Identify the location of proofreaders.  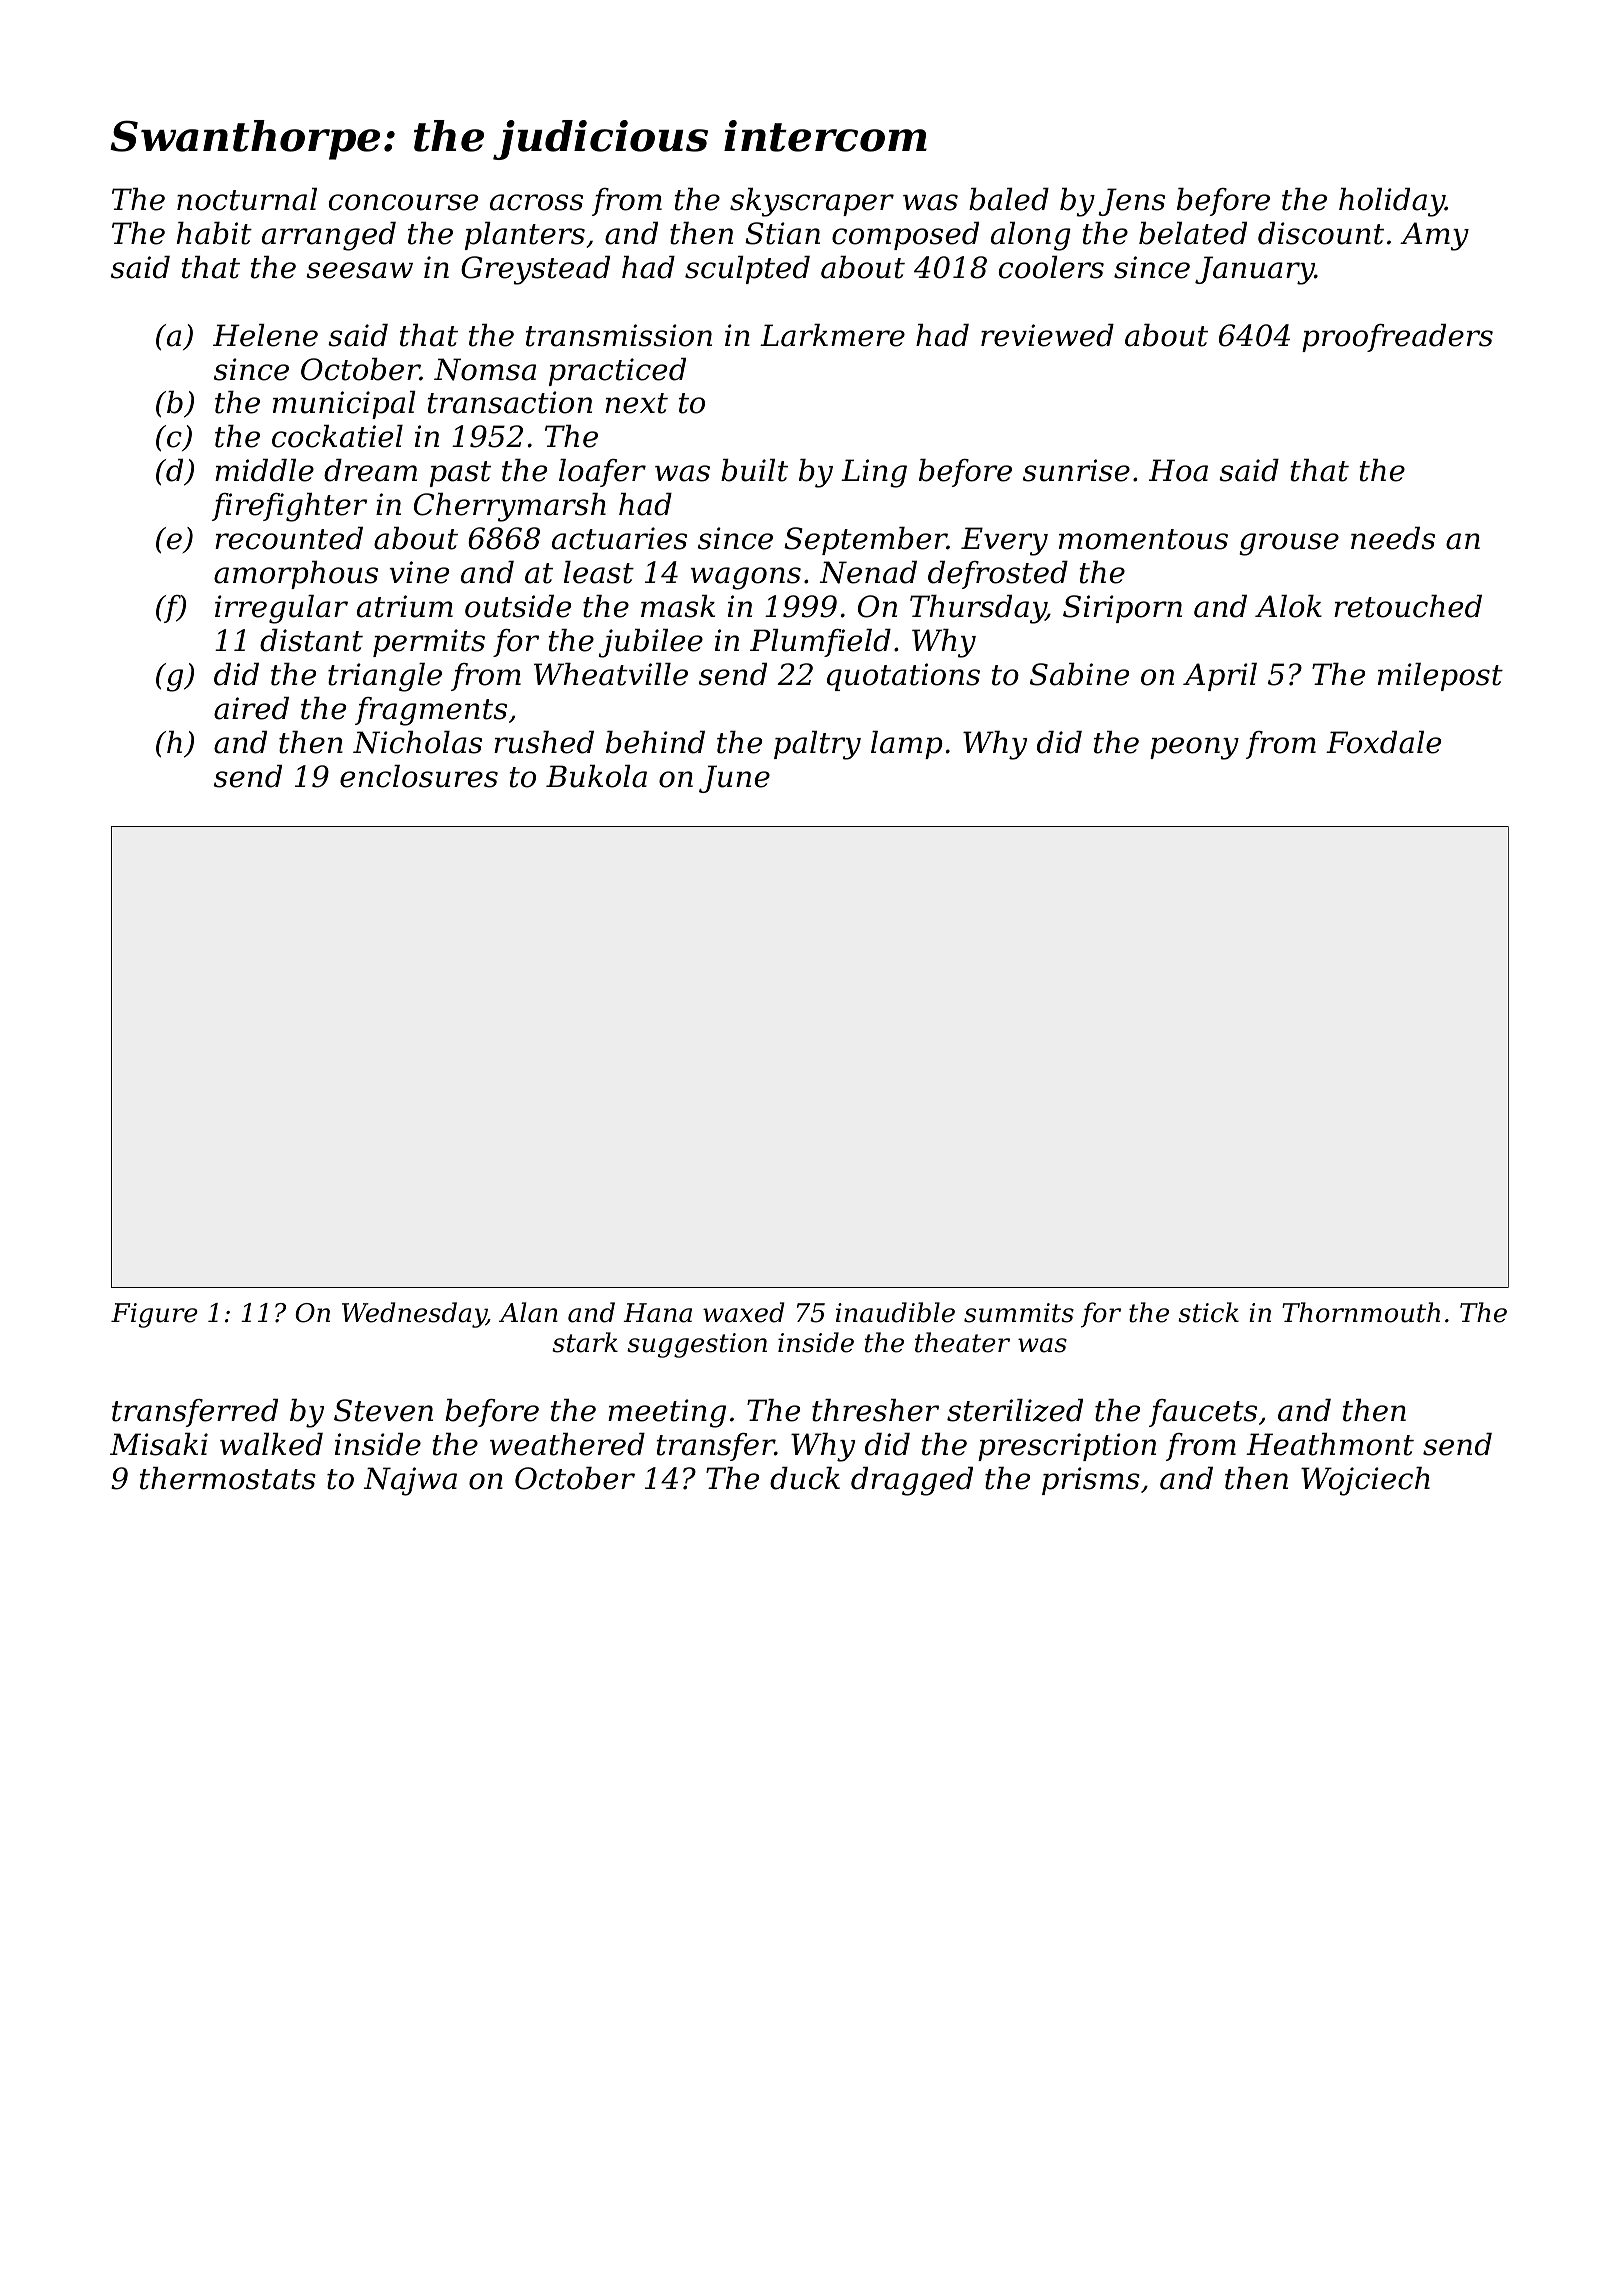
(1397, 338).
